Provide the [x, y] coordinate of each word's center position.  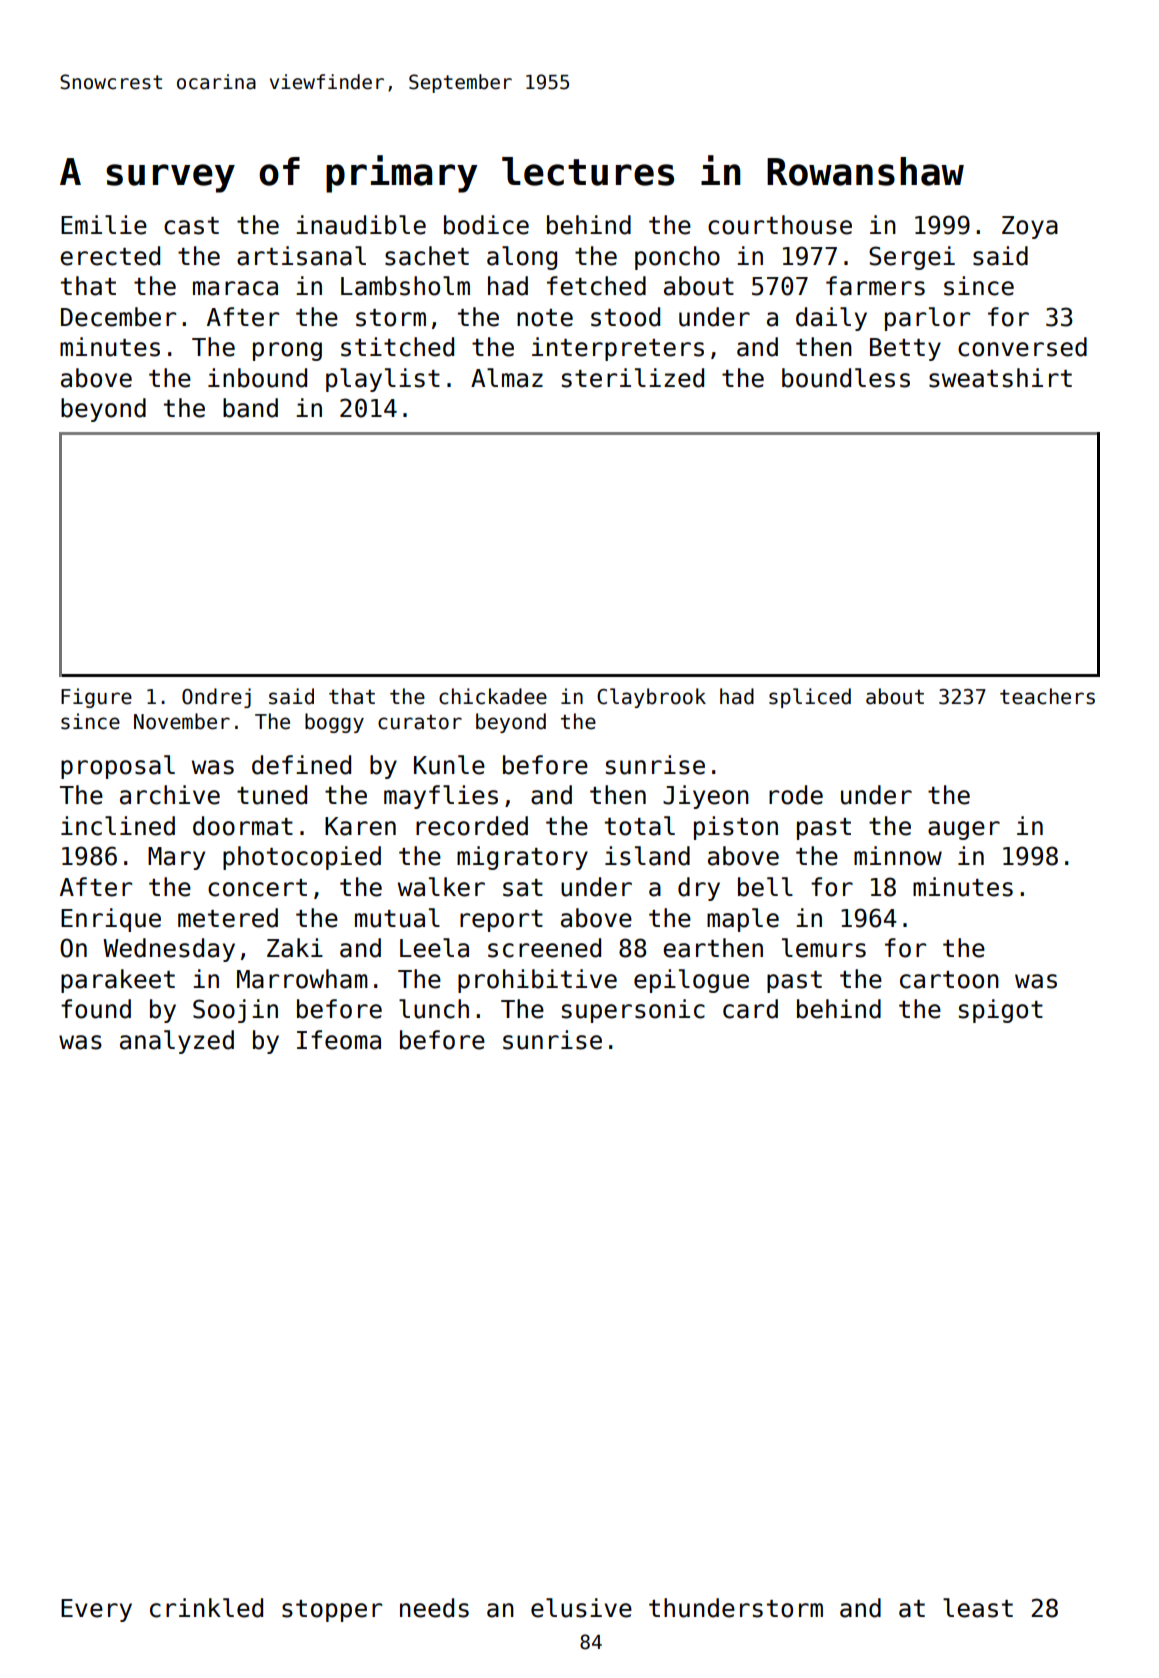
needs [434, 1608]
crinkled [206, 1608]
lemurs [824, 948]
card [750, 1009]
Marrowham [302, 979]
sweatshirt [1000, 378]
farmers [875, 286]
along [522, 258]
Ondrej [216, 698]
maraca [235, 288]
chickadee [493, 696]
